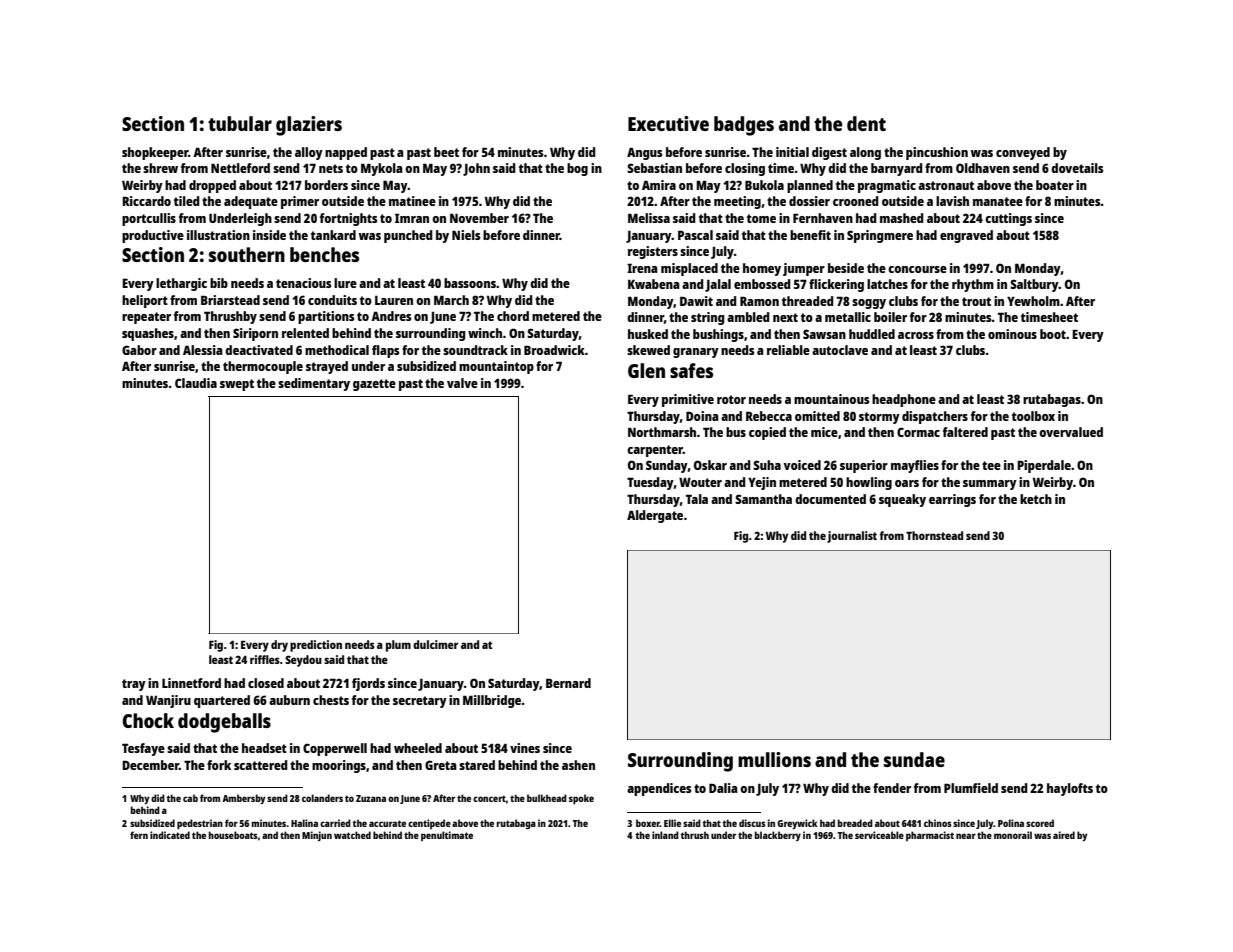  Describe the element at coordinates (872, 334) in the screenshot. I see `huddled` at that location.
